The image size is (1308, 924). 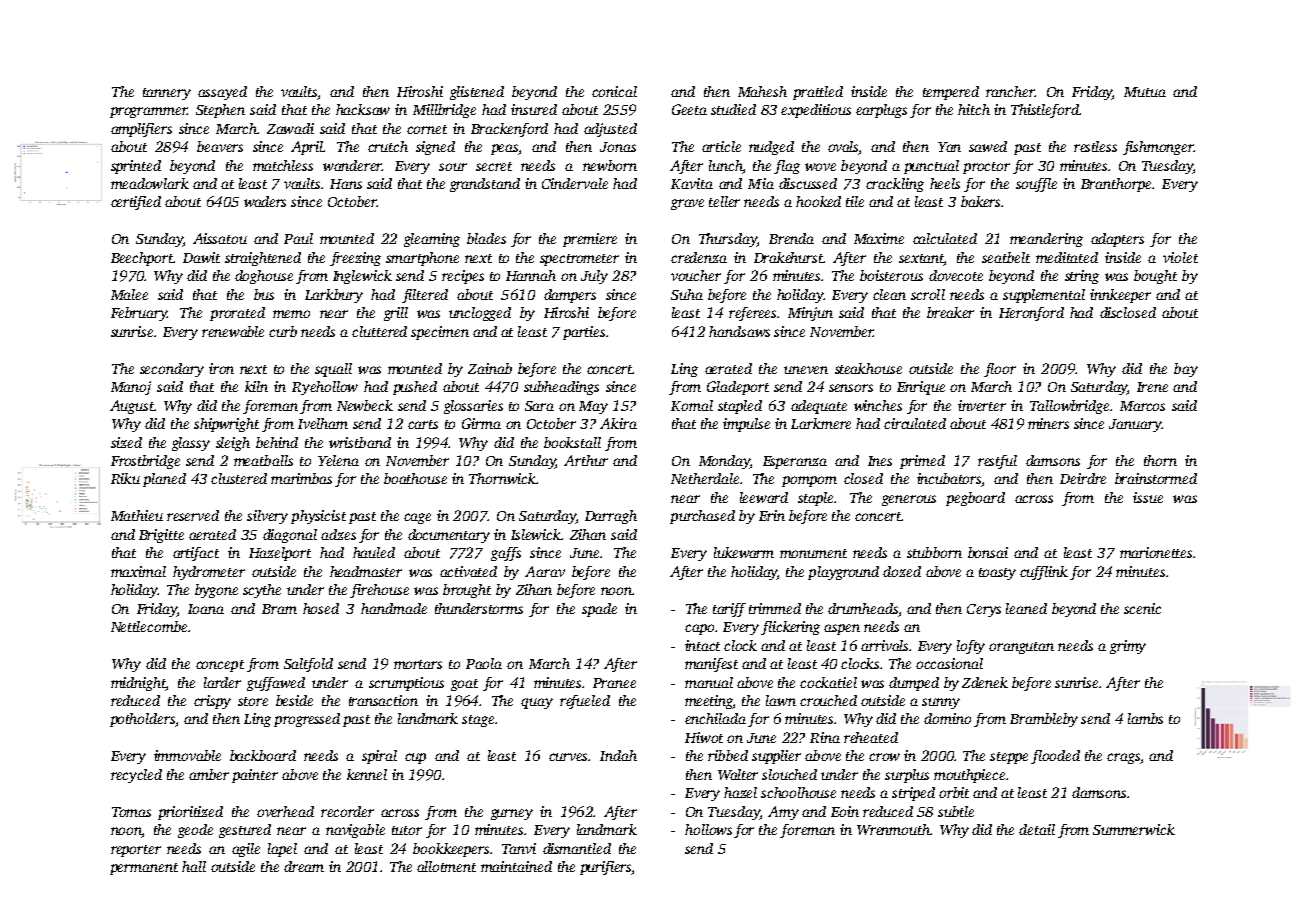 What do you see at coordinates (614, 91) in the document?
I see `conical` at bounding box center [614, 91].
